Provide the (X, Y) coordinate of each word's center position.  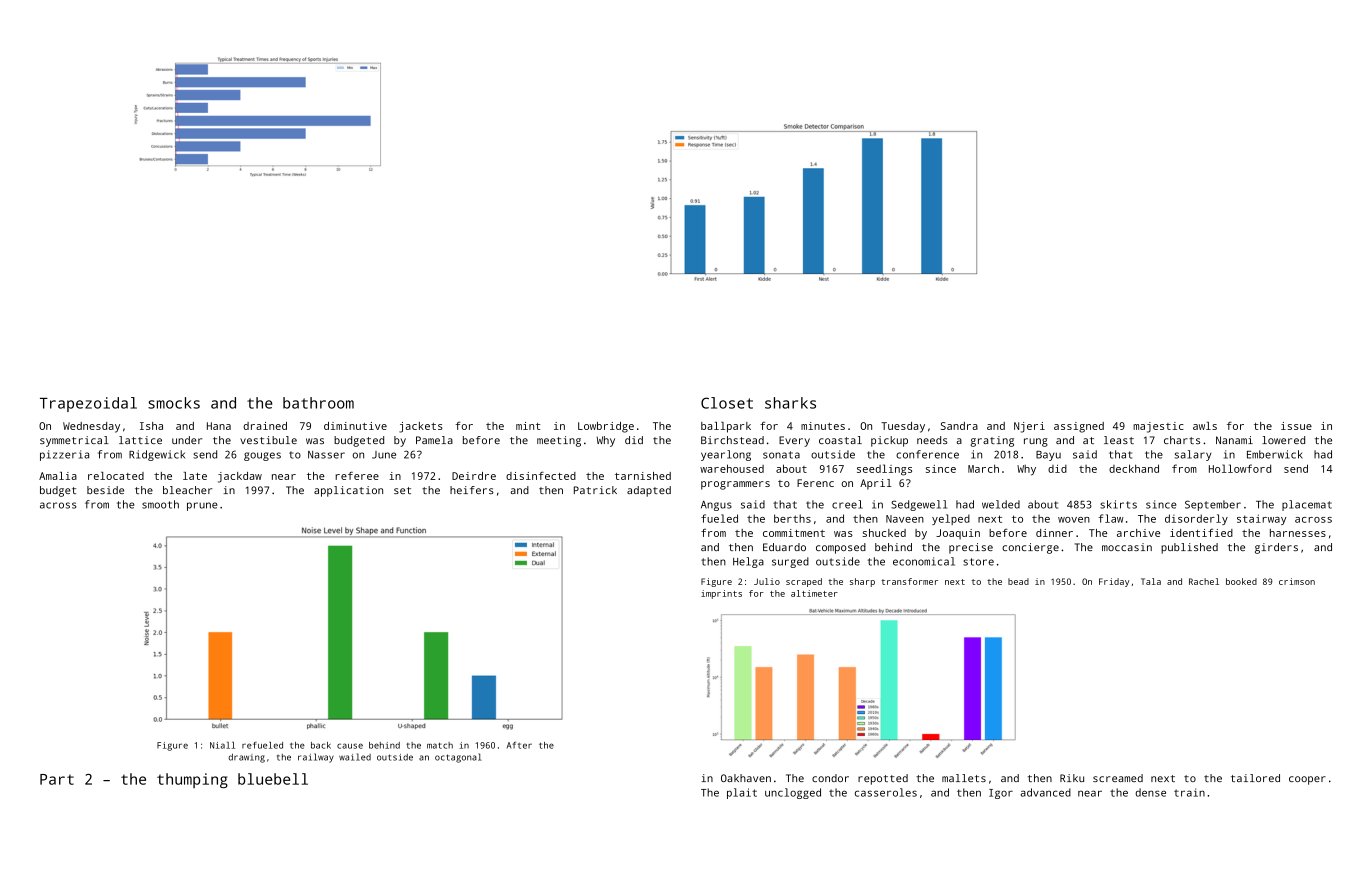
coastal (840, 440)
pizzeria (64, 455)
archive (1138, 533)
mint (528, 426)
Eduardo (784, 547)
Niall (222, 745)
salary (1193, 455)
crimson (1297, 581)
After (519, 745)
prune (202, 506)
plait (742, 793)
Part (57, 779)
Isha (151, 426)
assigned (1079, 427)
